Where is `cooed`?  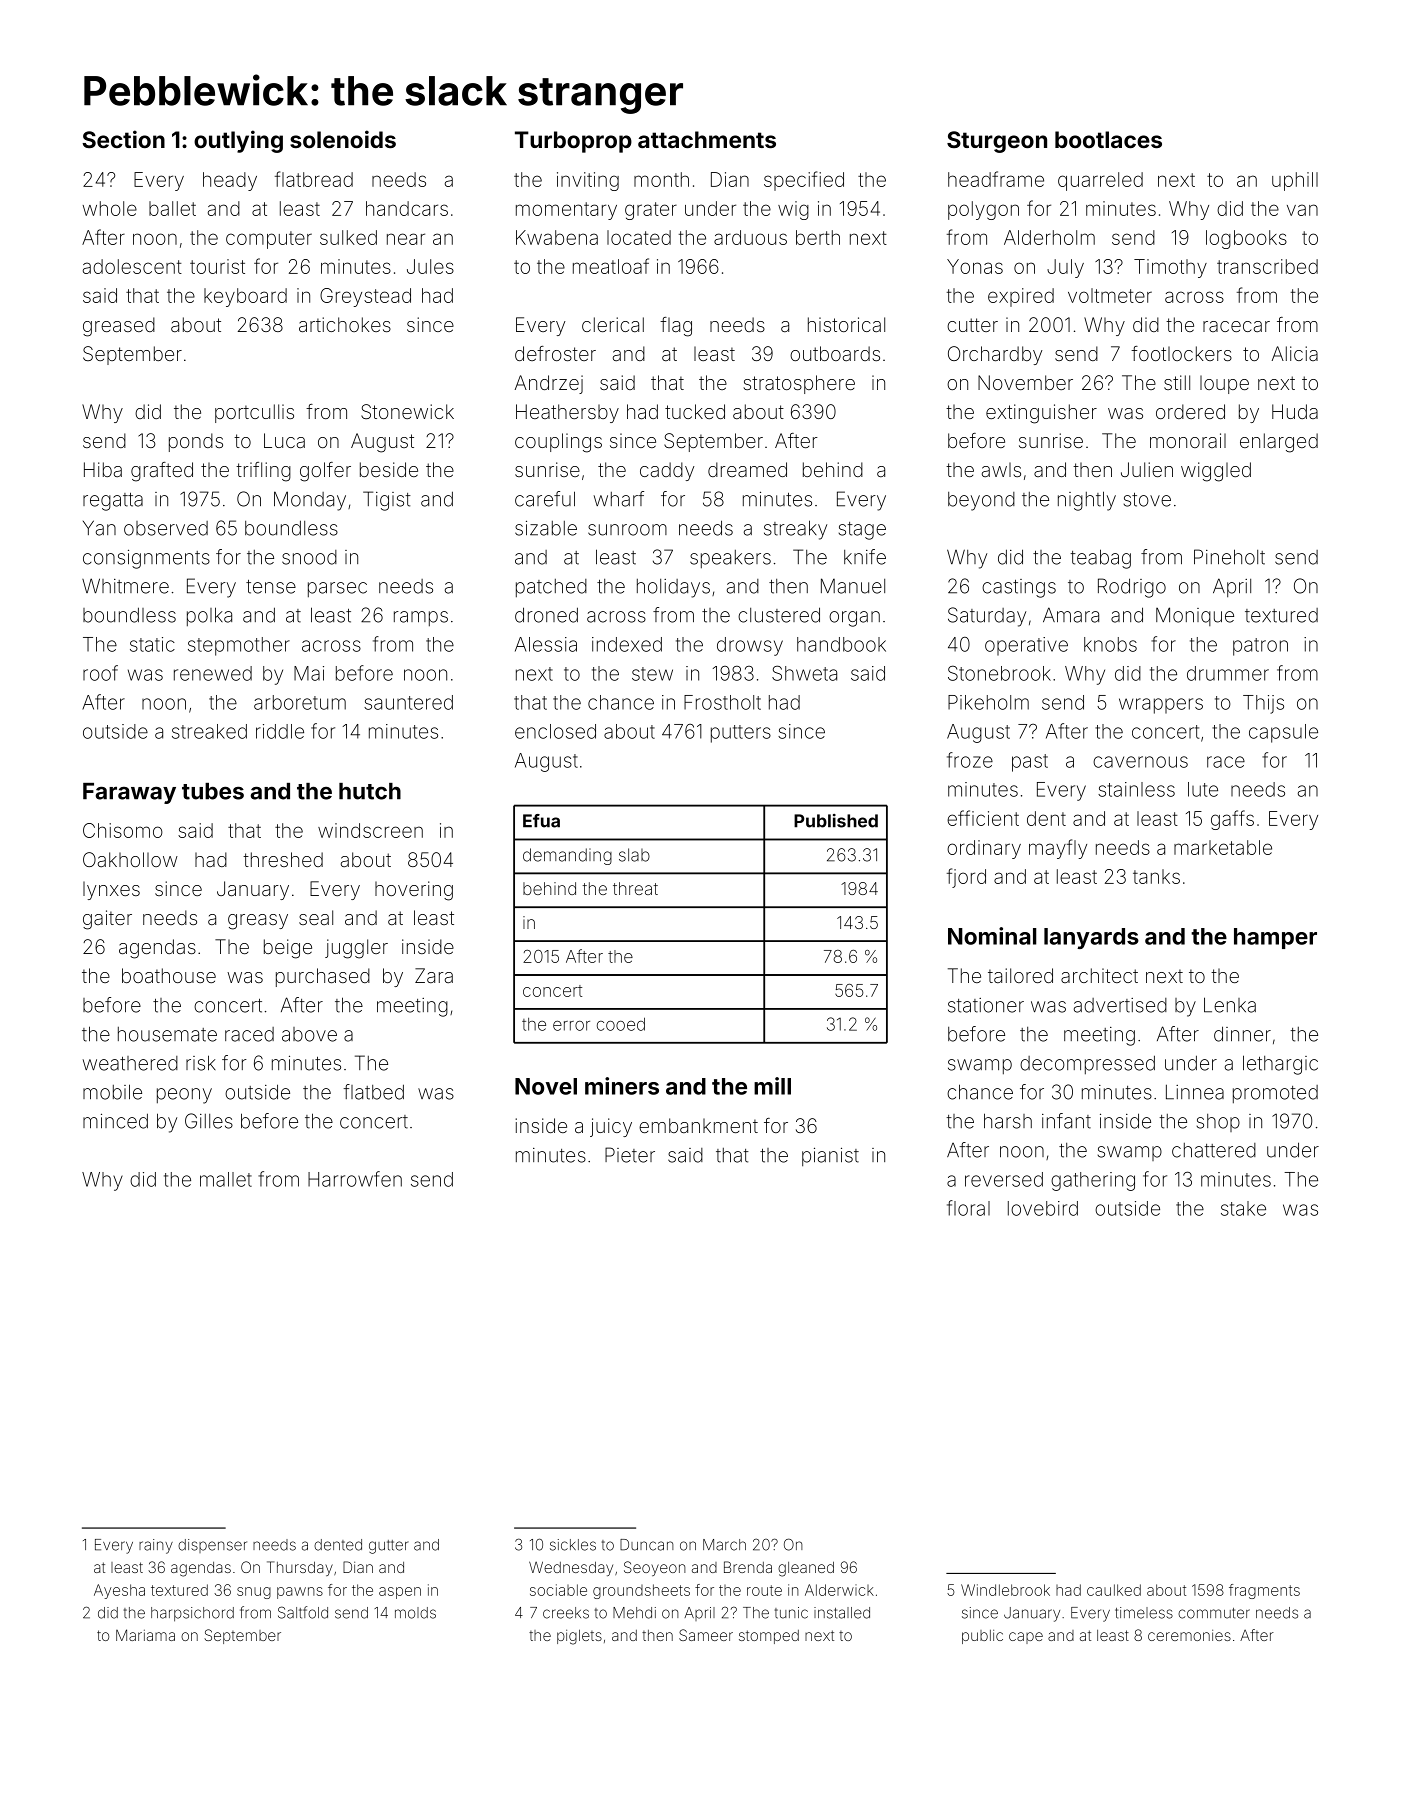
cooed is located at coordinates (621, 1024).
